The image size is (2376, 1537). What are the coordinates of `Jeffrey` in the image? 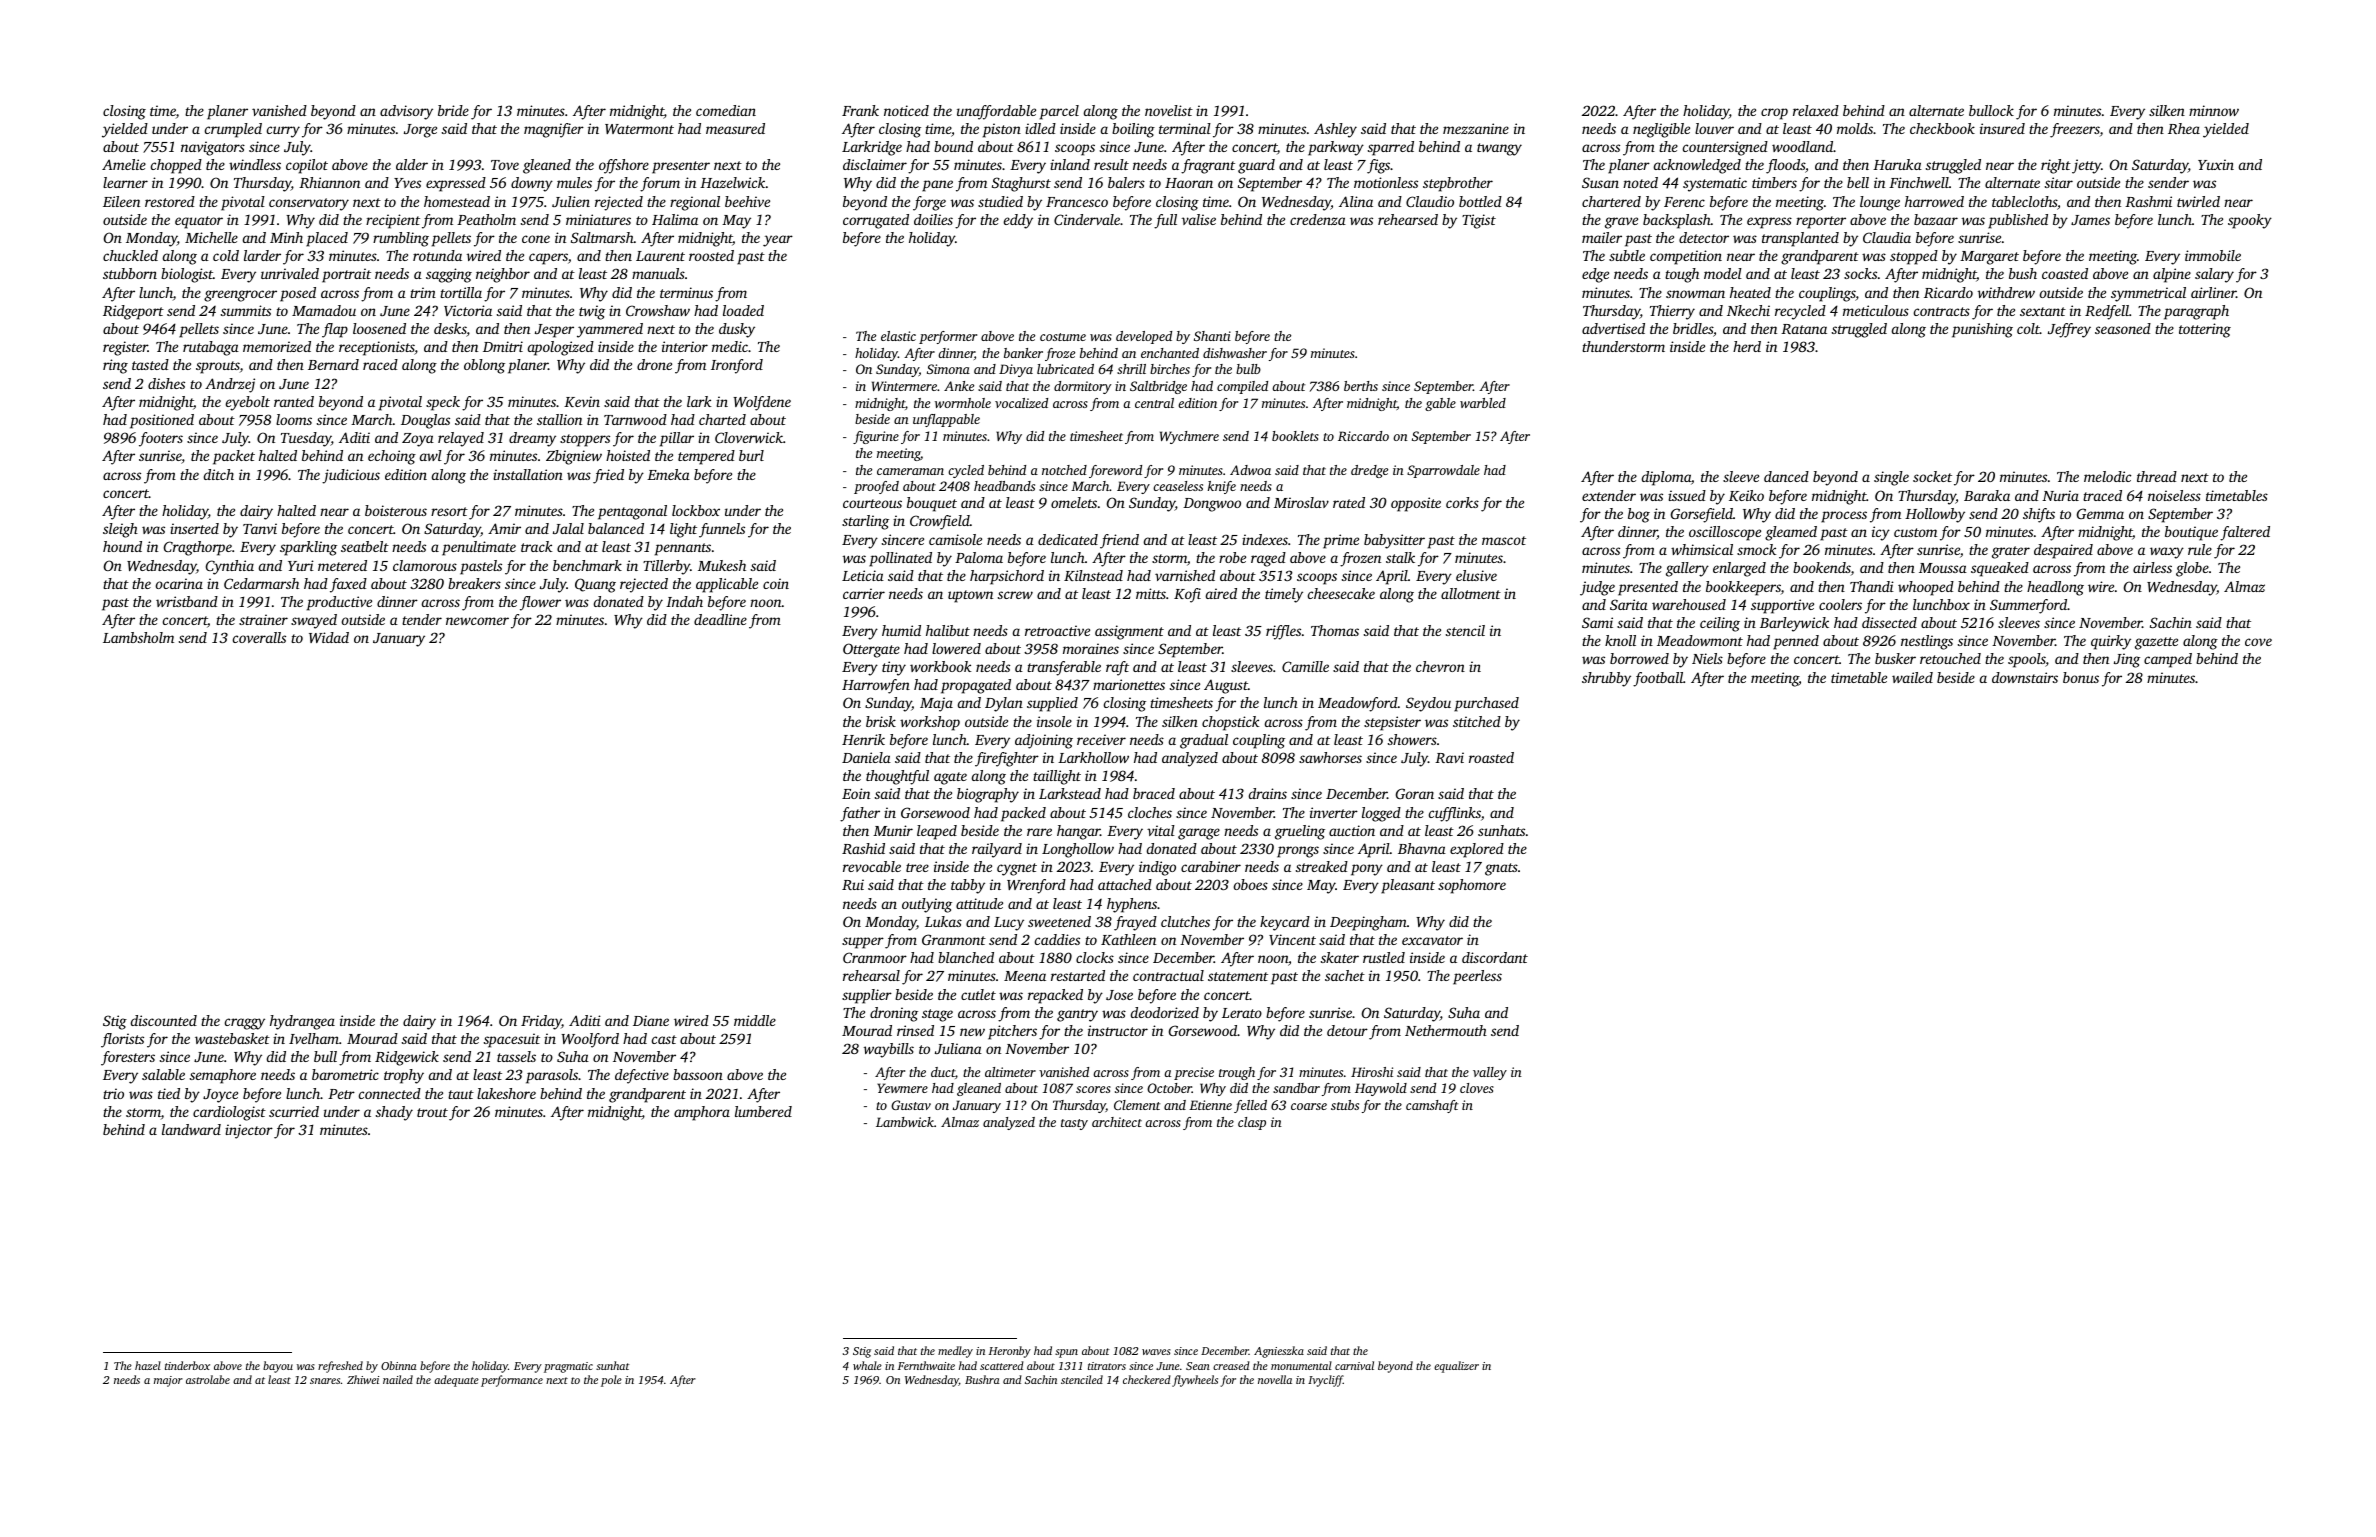 It's located at (2069, 330).
